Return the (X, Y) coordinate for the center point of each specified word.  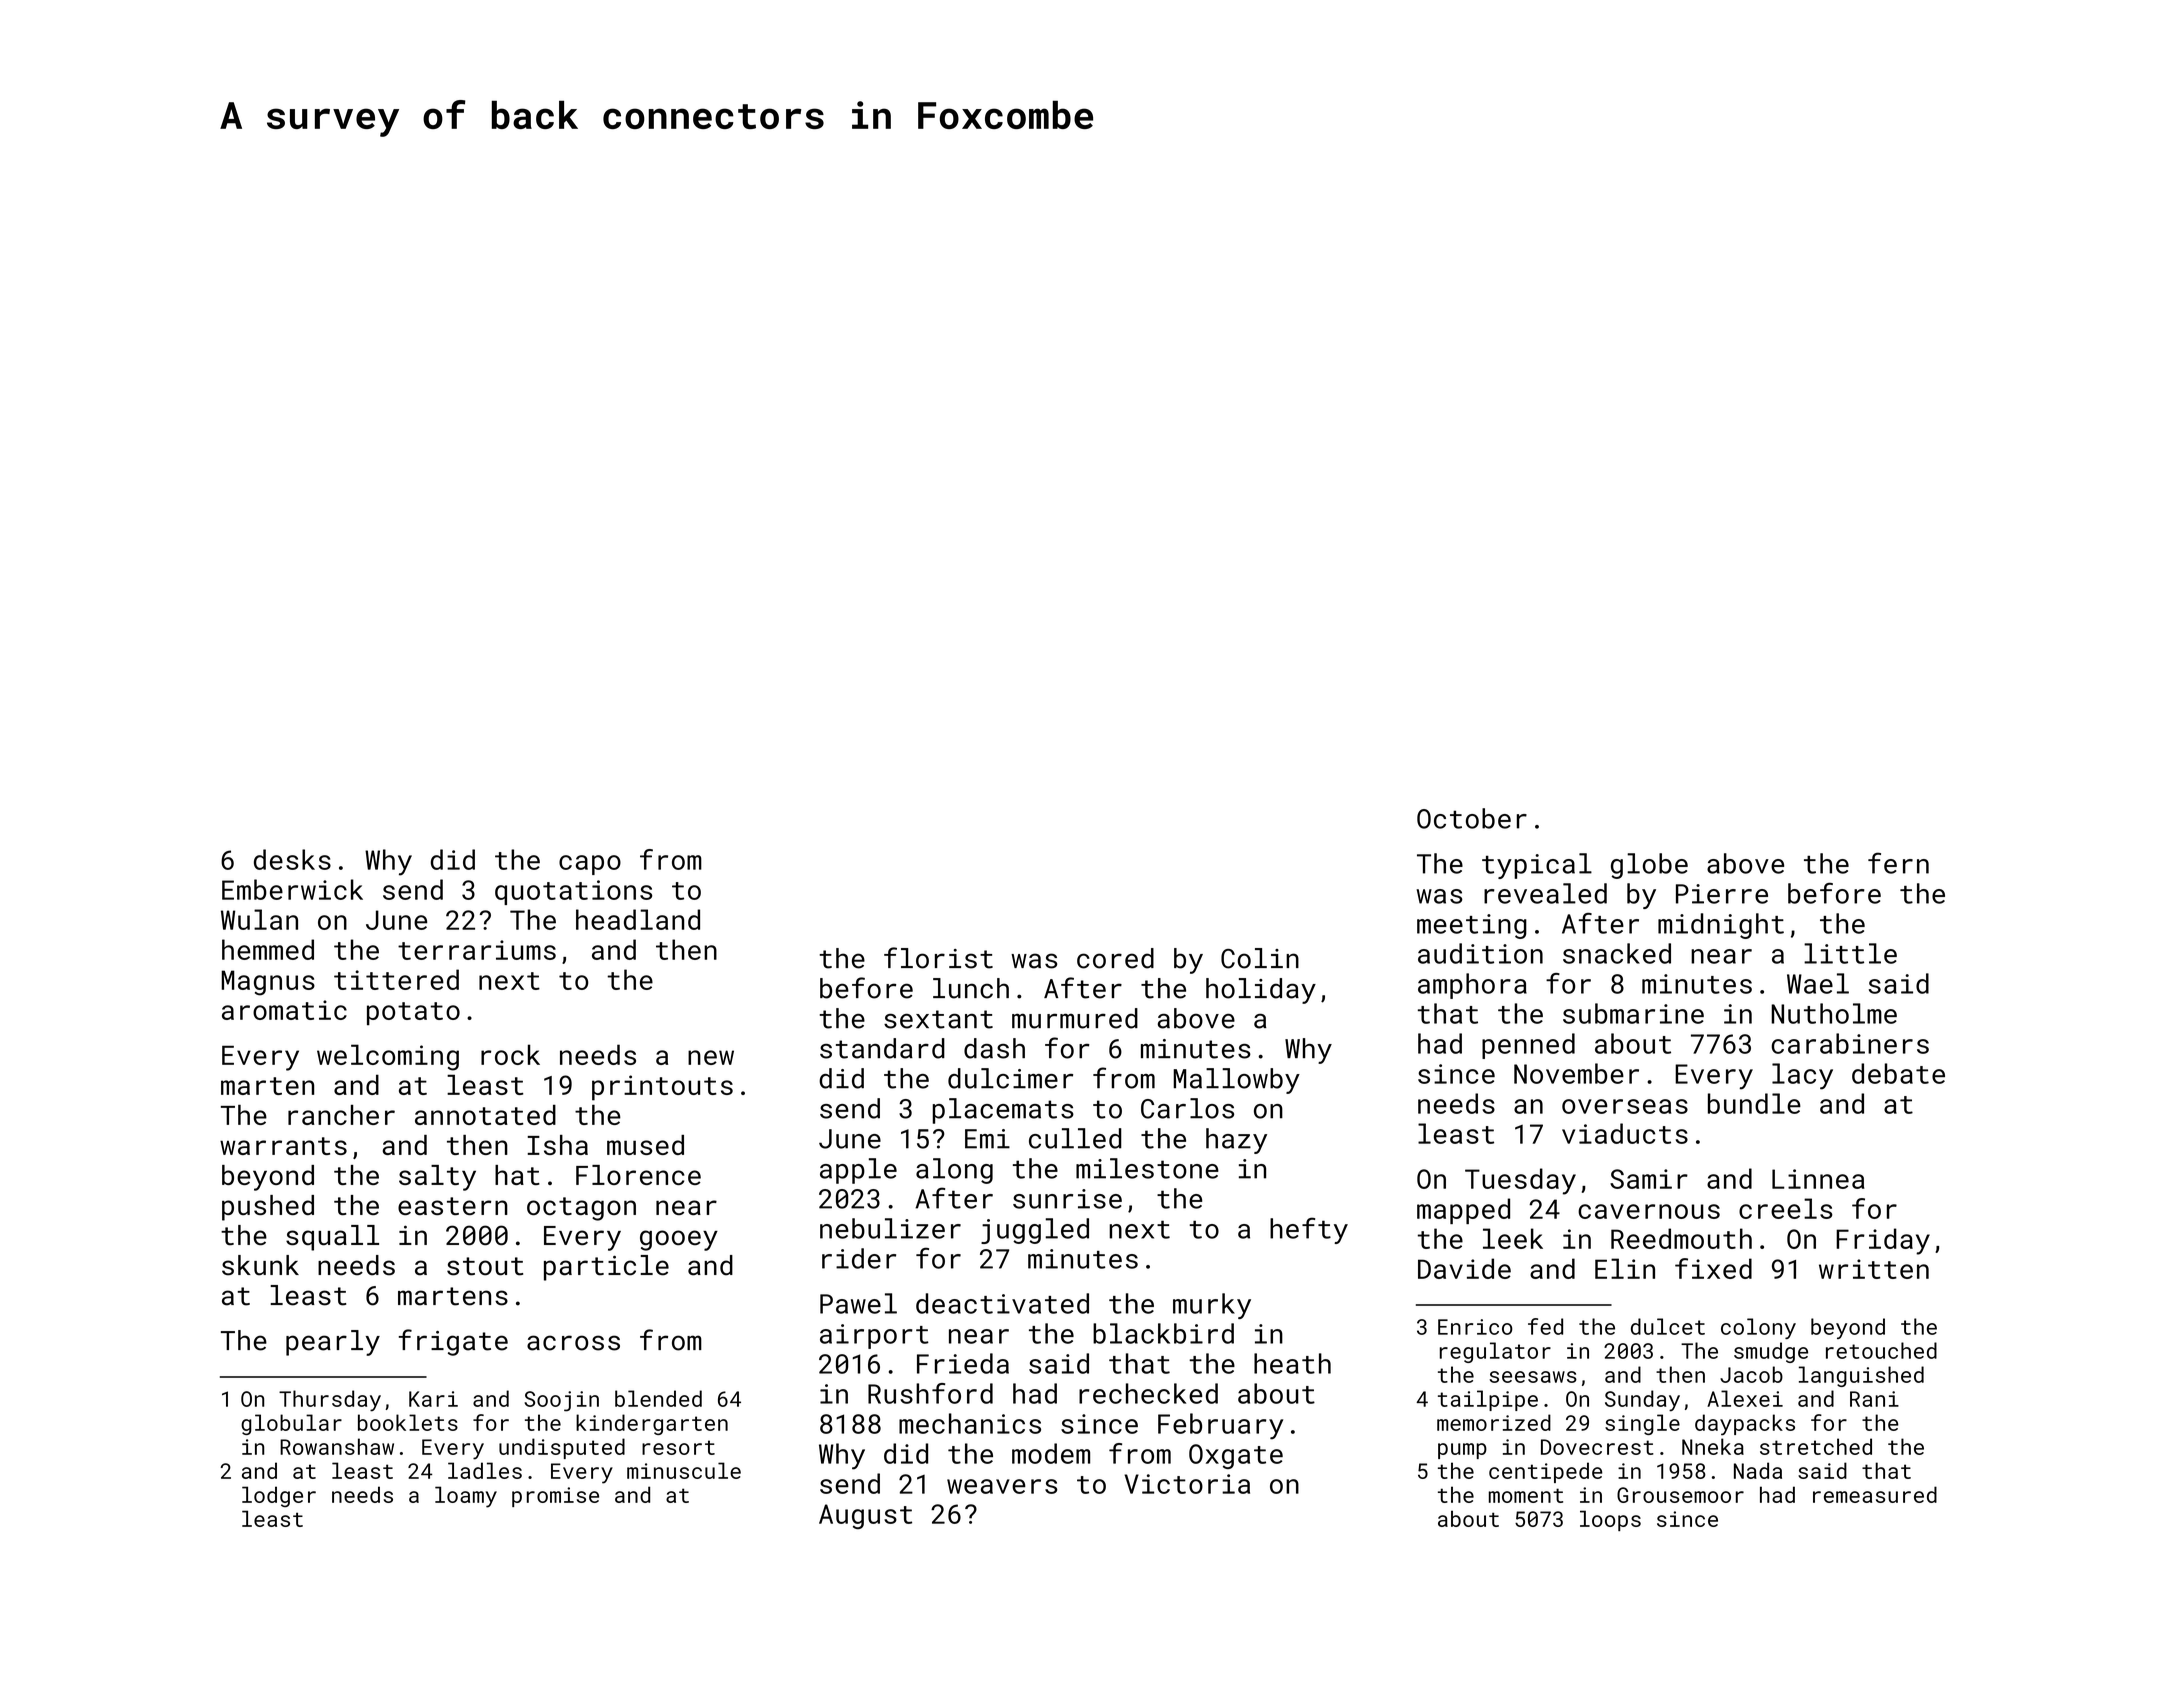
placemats (1003, 1111)
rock (510, 1054)
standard (882, 1048)
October (1472, 818)
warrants (283, 1146)
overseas (1625, 1106)
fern (1898, 863)
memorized (1494, 1422)
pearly (333, 1343)
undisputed (562, 1448)
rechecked (1148, 1393)
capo (590, 865)
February (1220, 1426)
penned (1528, 1046)
